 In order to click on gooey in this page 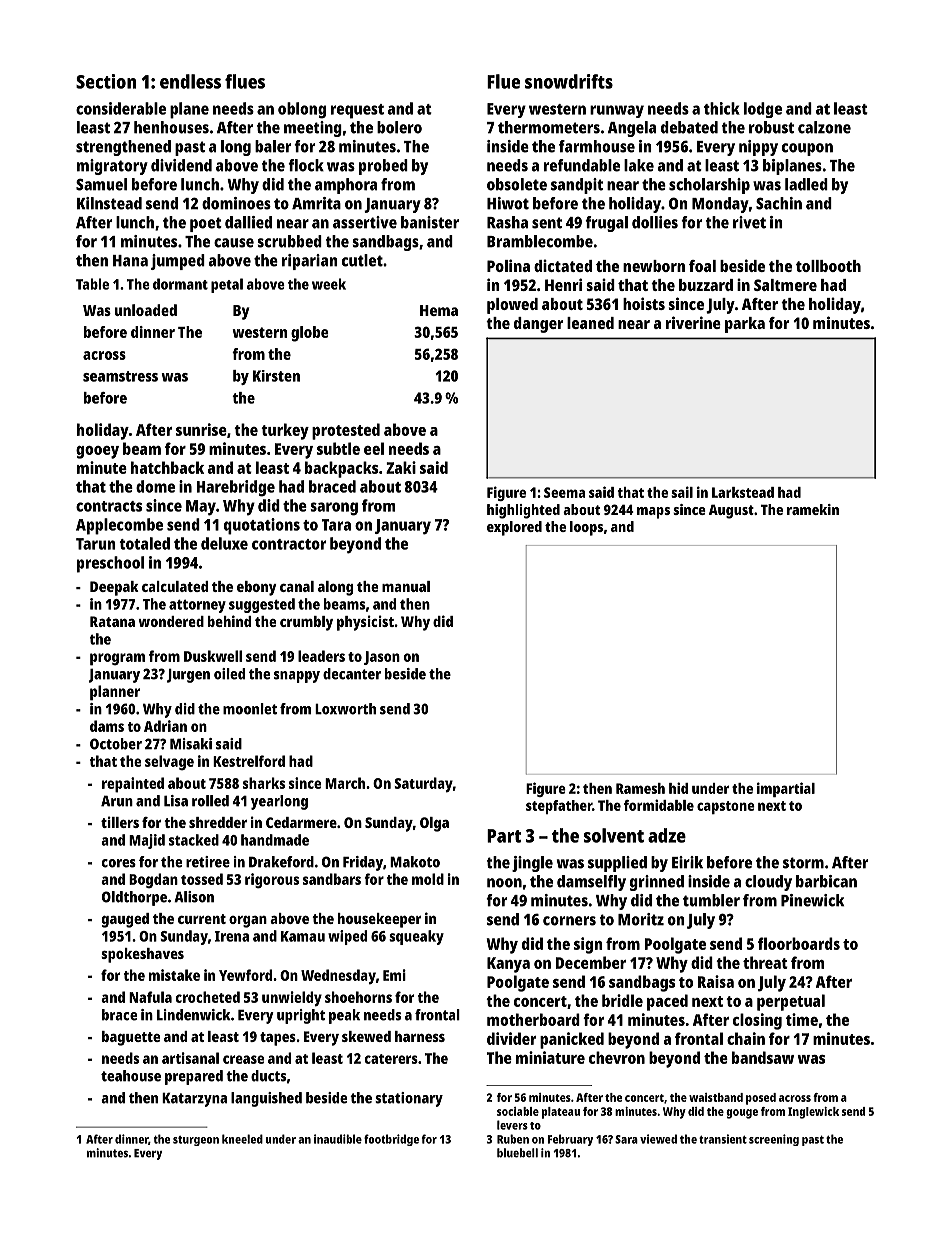, I will do `click(97, 452)`.
